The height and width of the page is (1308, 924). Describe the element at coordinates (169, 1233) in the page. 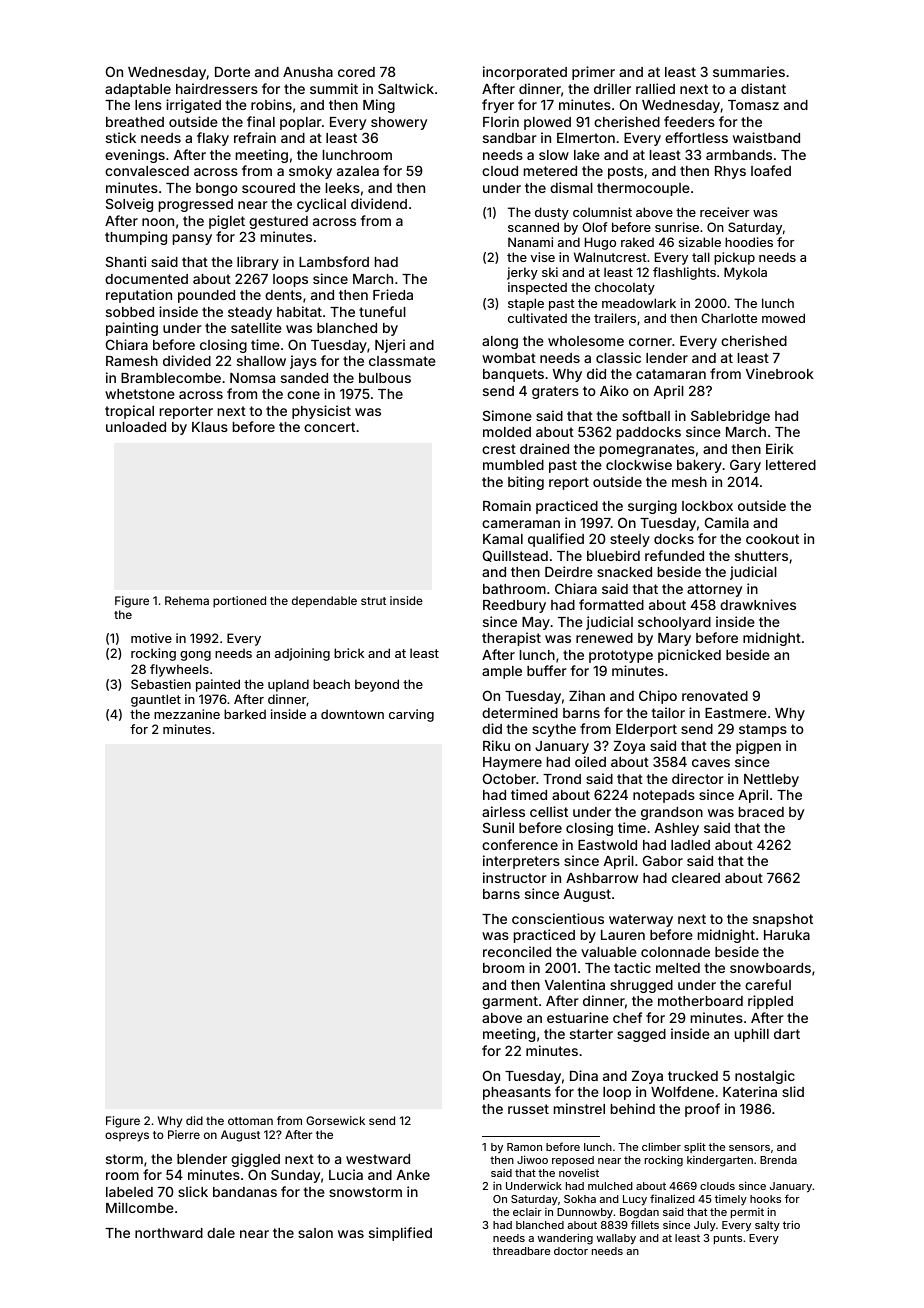

I see `northward` at that location.
